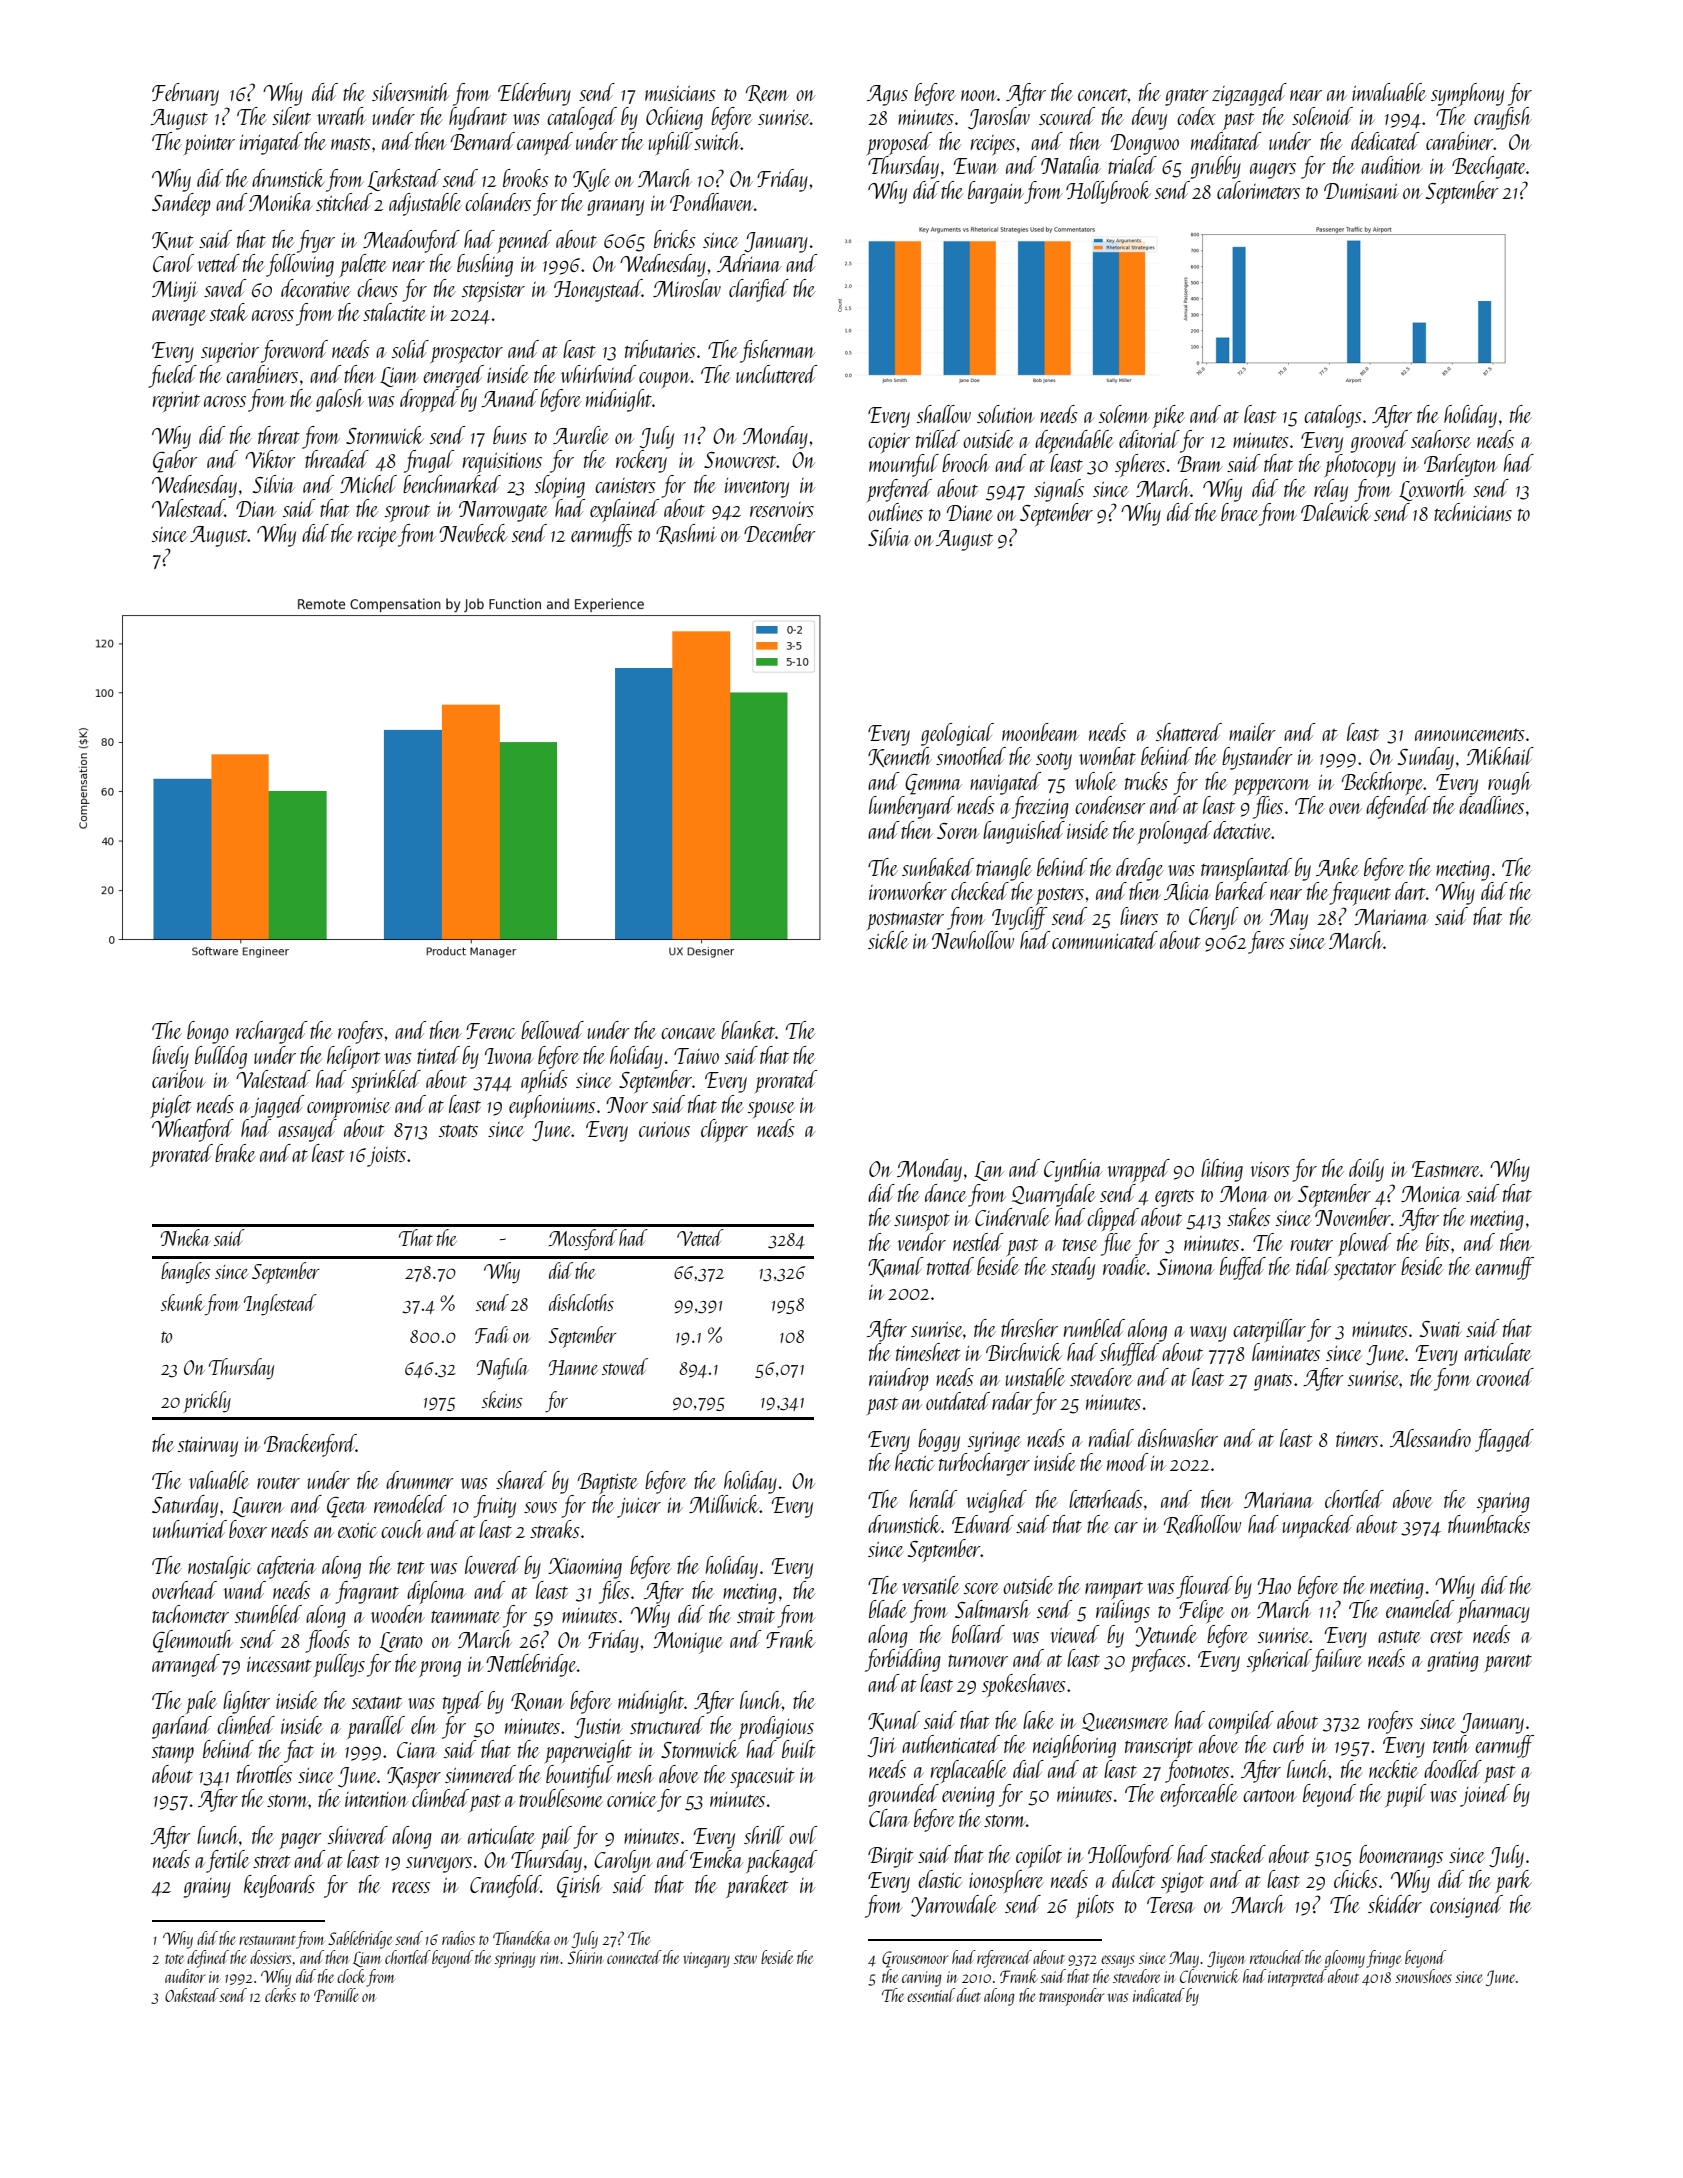 The width and height of the screenshot is (1683, 2178). What do you see at coordinates (958, 1401) in the screenshot?
I see `outdated` at bounding box center [958, 1401].
